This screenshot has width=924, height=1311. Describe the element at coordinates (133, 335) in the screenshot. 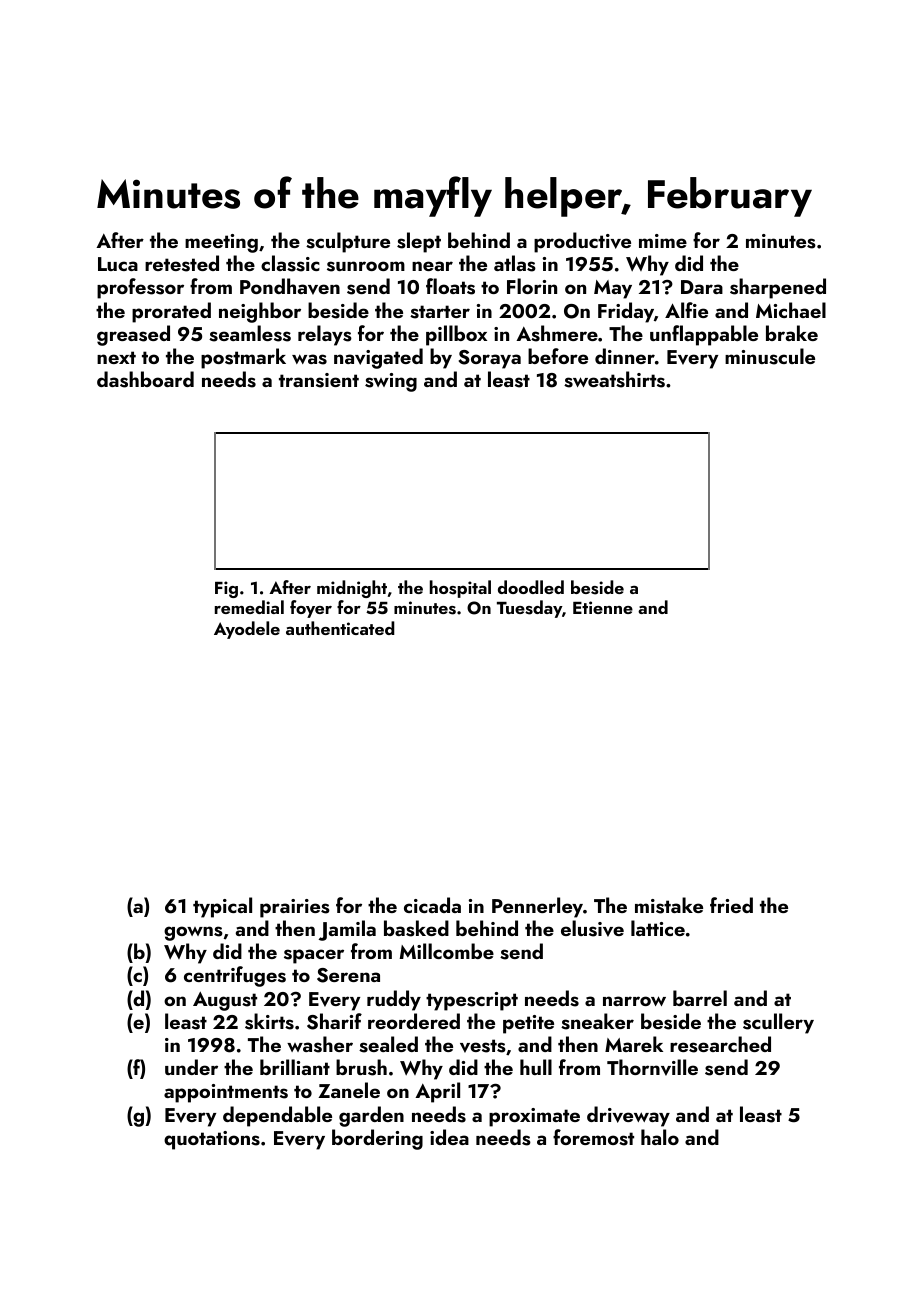

I see `greased` at that location.
